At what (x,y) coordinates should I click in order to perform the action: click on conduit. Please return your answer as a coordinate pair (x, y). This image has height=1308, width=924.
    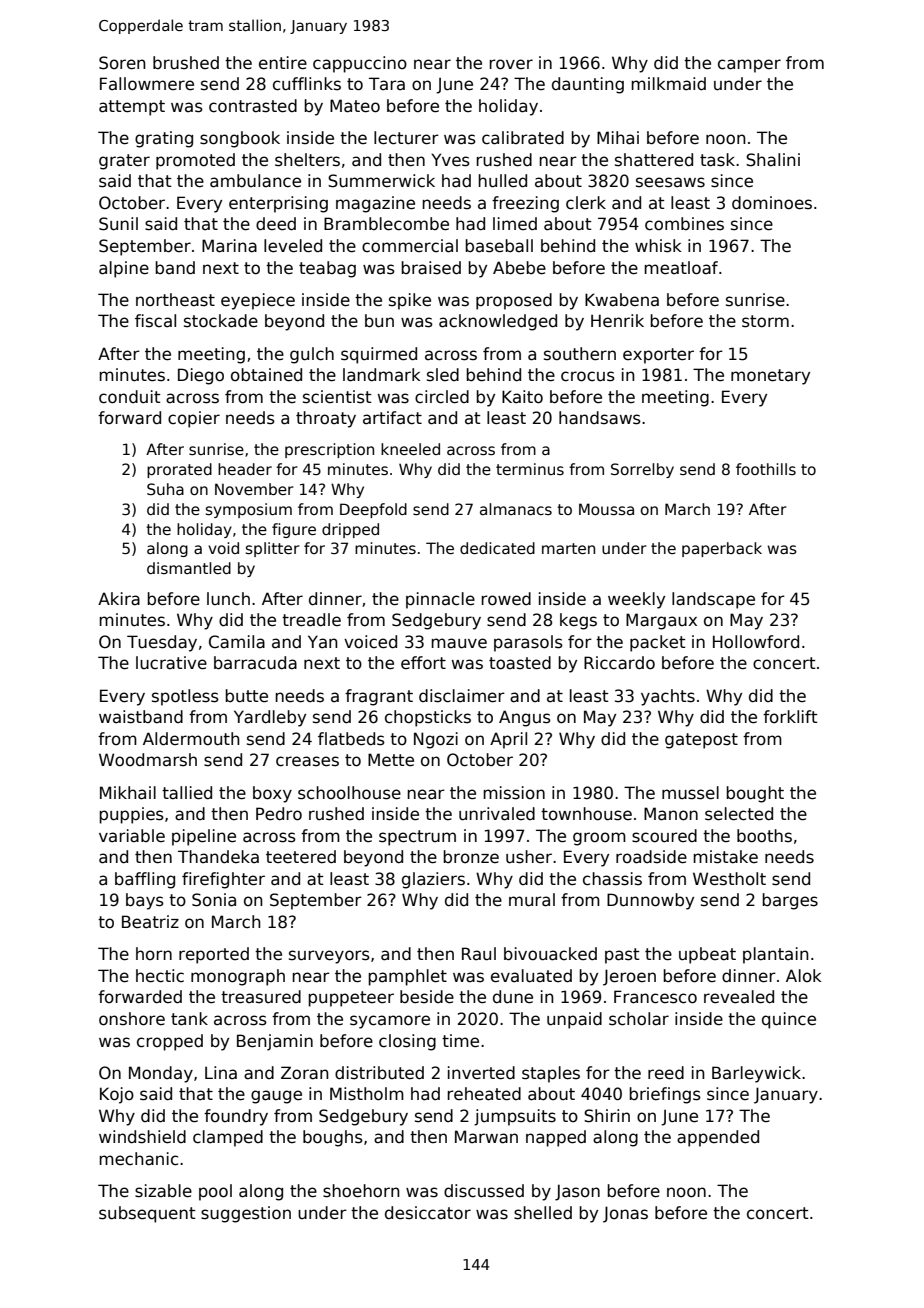
    Looking at the image, I should click on (129, 397).
